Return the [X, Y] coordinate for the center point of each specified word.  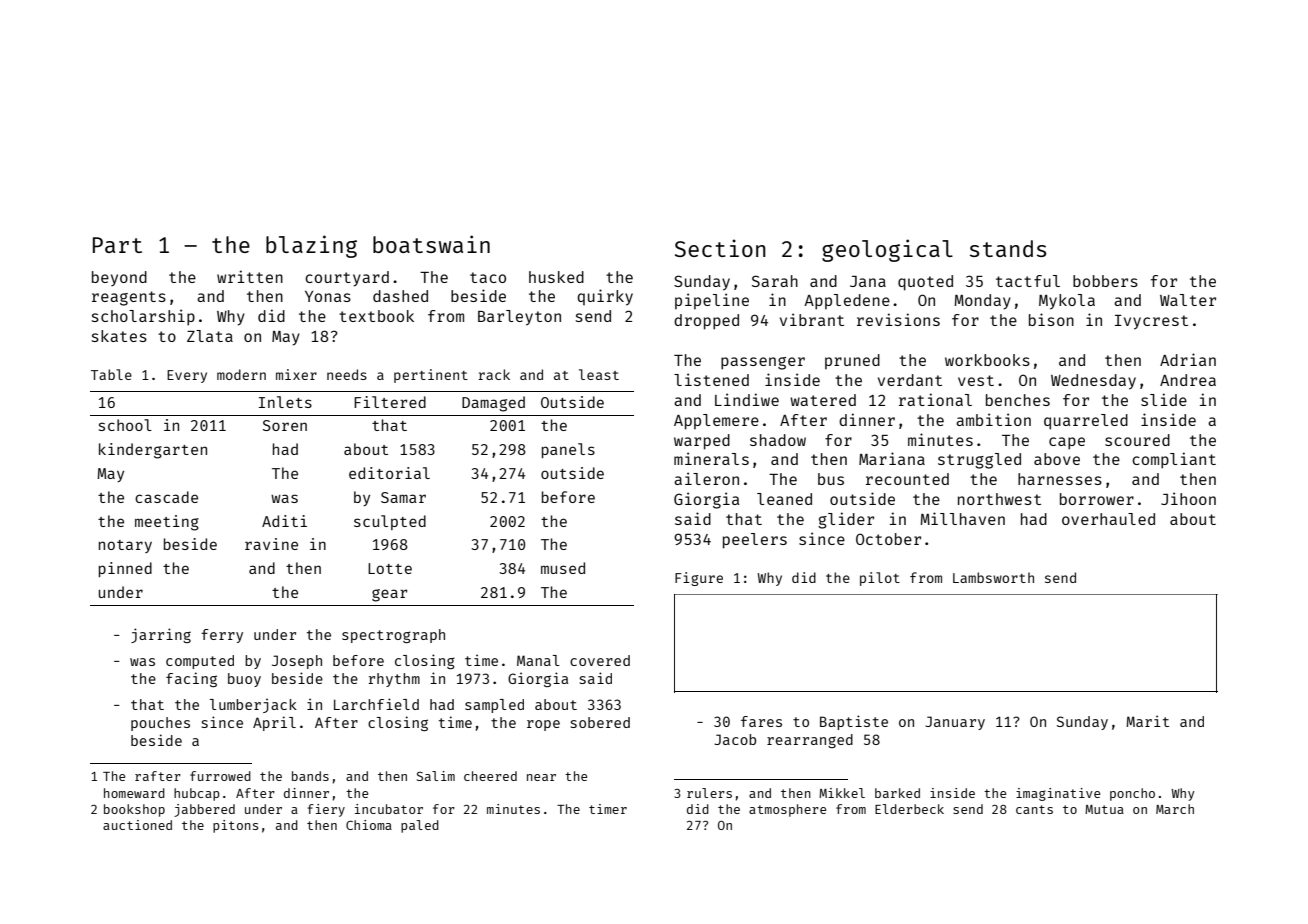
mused [563, 568]
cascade [166, 497]
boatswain [431, 244]
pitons [235, 826]
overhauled [1108, 519]
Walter [1188, 300]
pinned [125, 569]
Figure [699, 579]
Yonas [328, 296]
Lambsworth [993, 577]
